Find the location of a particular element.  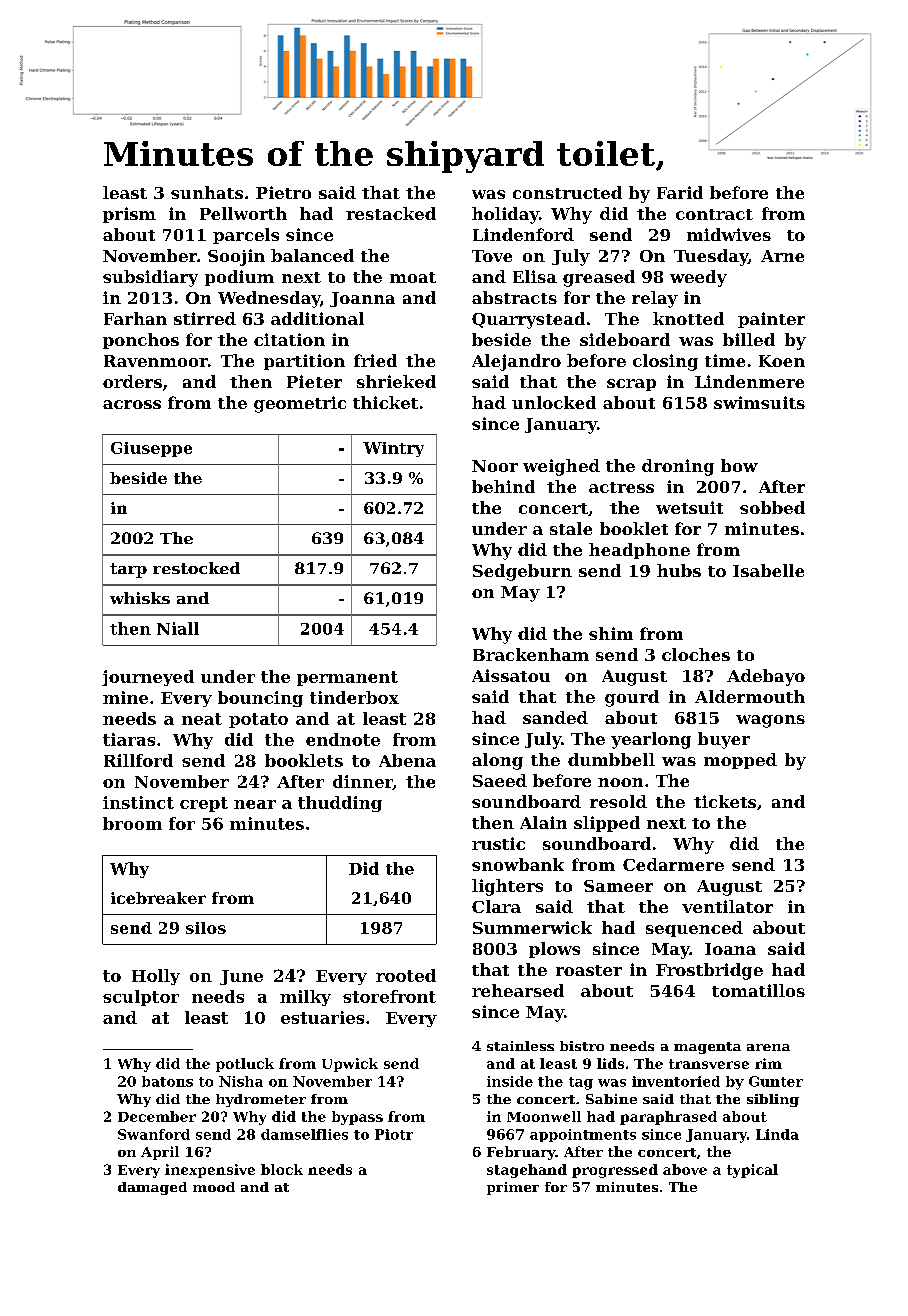

Alejandro is located at coordinates (516, 362).
